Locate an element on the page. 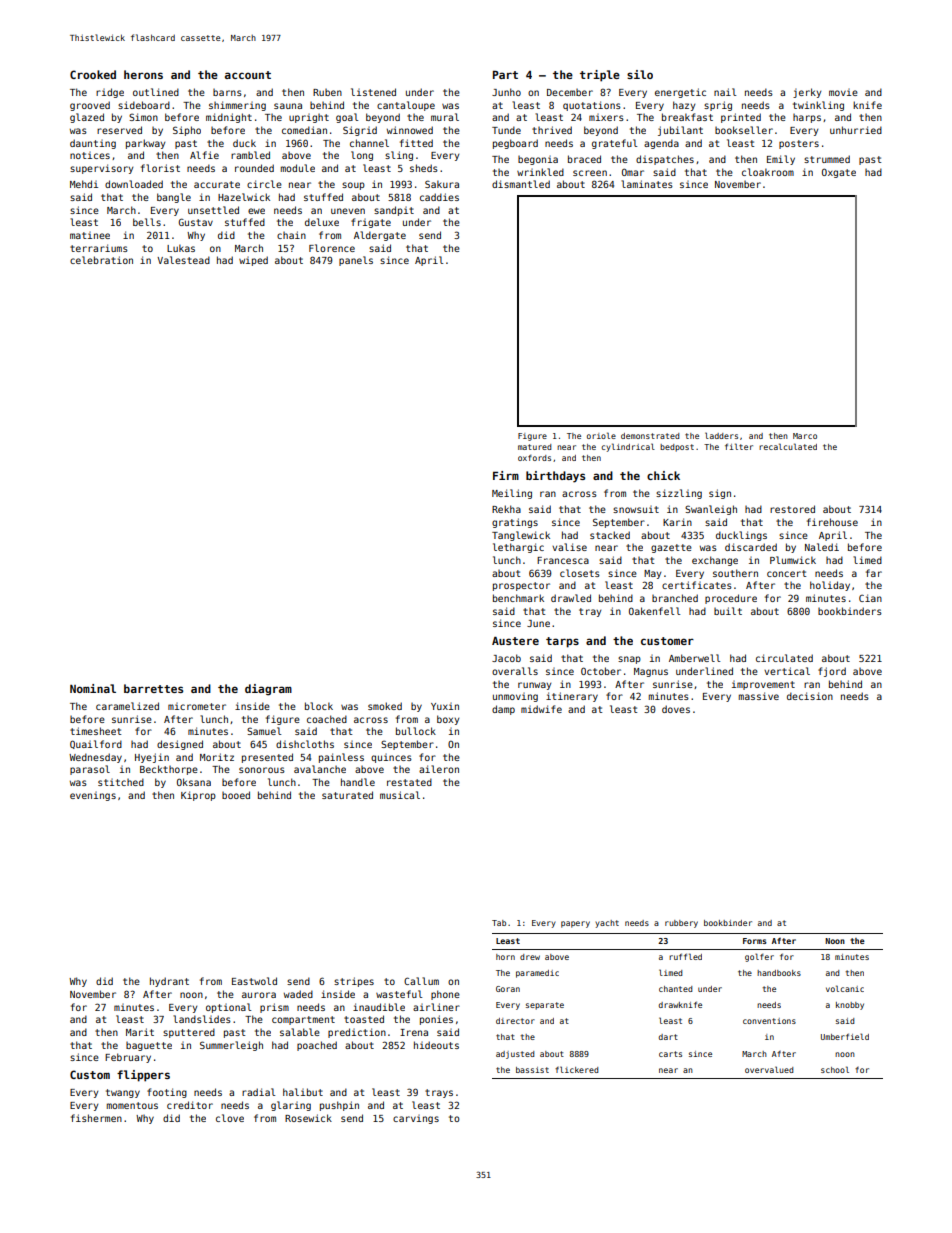 Image resolution: width=952 pixels, height=1233 pixels. volcanic is located at coordinates (845, 988).
